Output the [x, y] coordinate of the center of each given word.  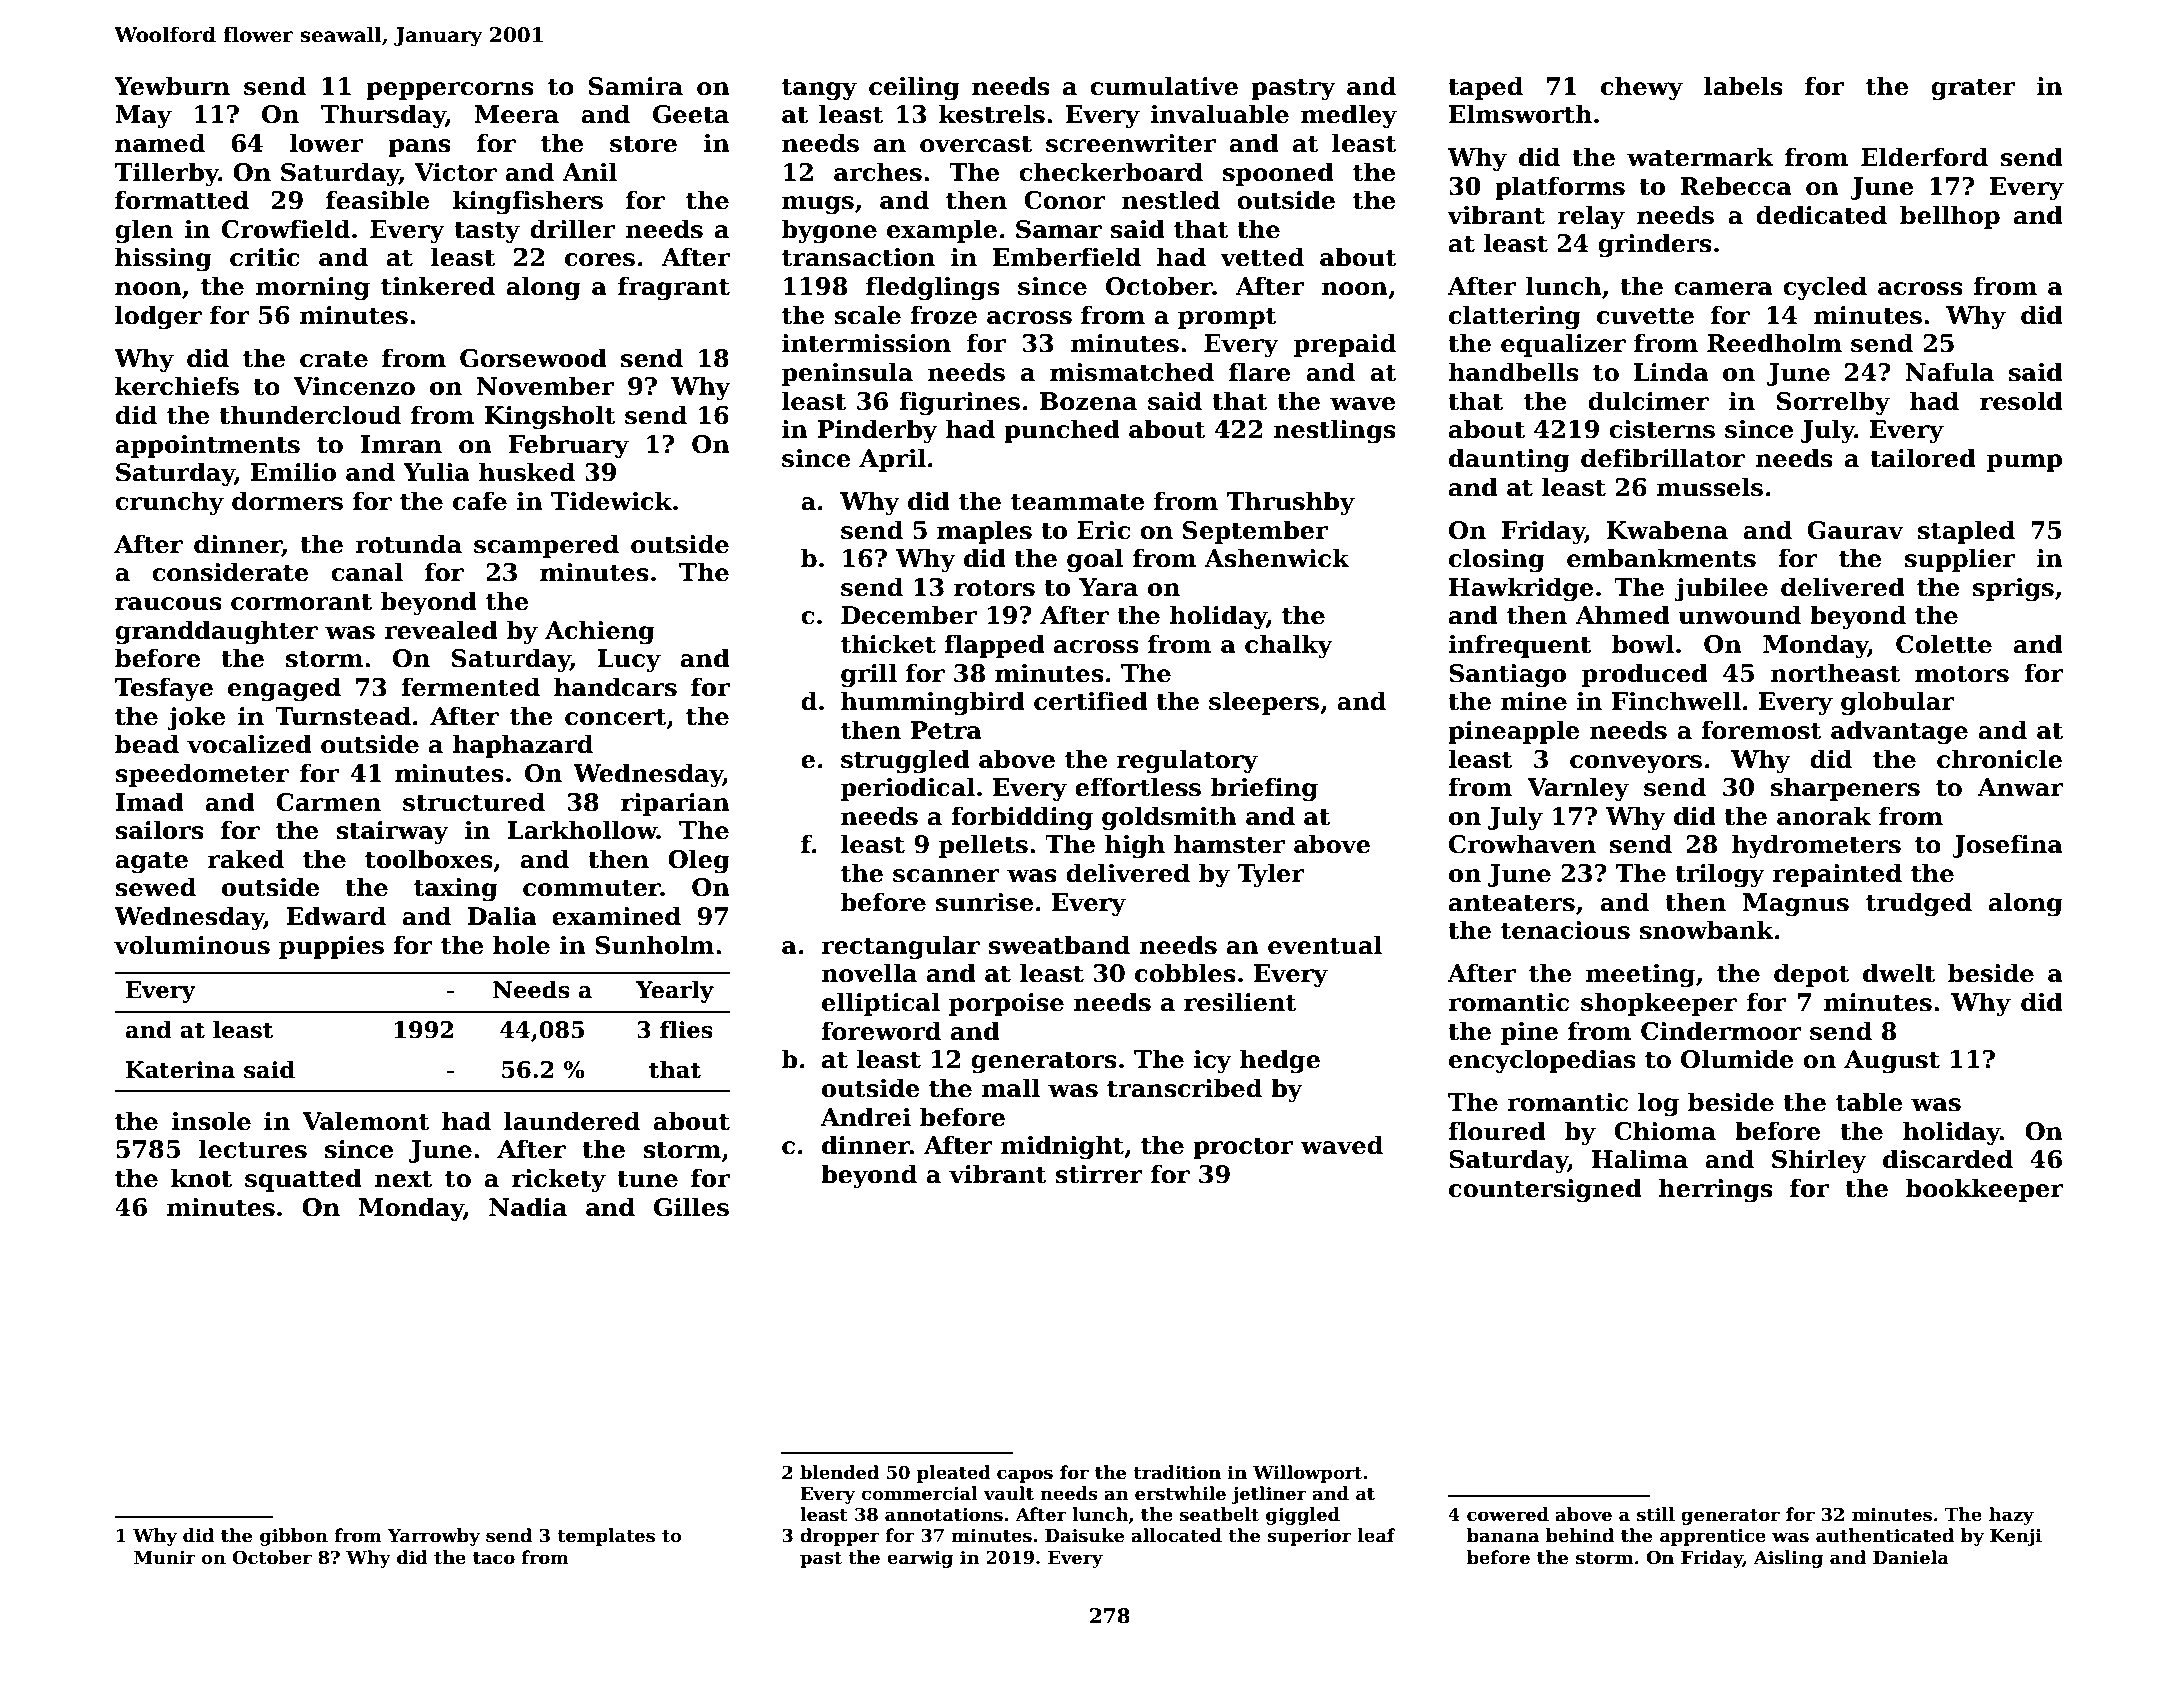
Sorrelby [1833, 403]
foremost [1761, 730]
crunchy [169, 503]
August [1892, 1062]
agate [151, 863]
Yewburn [172, 86]
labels [1743, 86]
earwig [920, 1559]
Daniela [1911, 1557]
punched [1062, 431]
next [403, 1179]
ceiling [914, 88]
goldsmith [1169, 818]
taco [494, 1558]
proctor [1243, 1148]
